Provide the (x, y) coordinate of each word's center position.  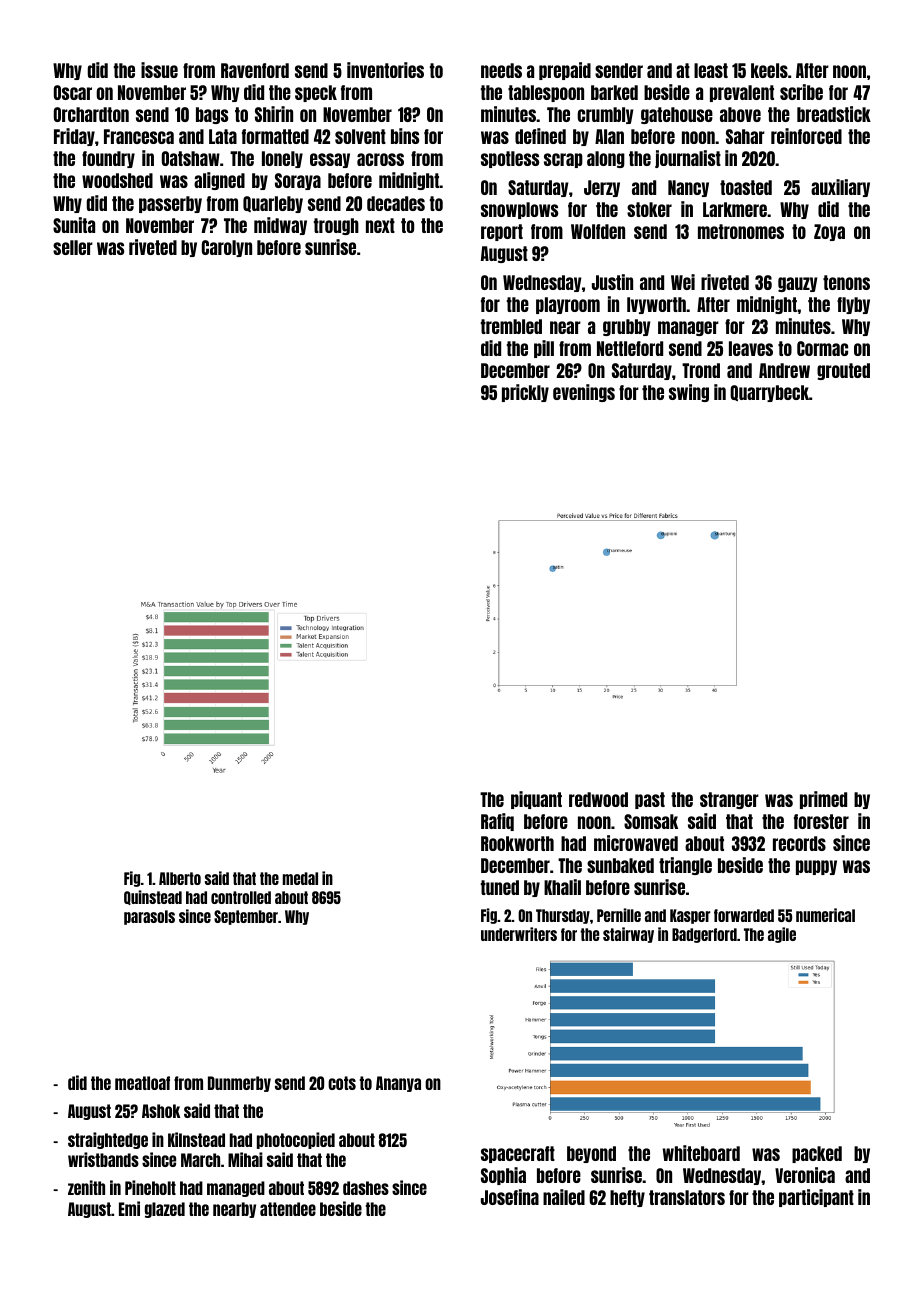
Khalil (562, 887)
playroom (568, 305)
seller (73, 247)
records (799, 843)
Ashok (161, 1111)
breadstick (834, 114)
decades (396, 203)
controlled (241, 897)
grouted (843, 371)
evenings (584, 393)
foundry (108, 159)
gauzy (798, 284)
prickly (525, 393)
